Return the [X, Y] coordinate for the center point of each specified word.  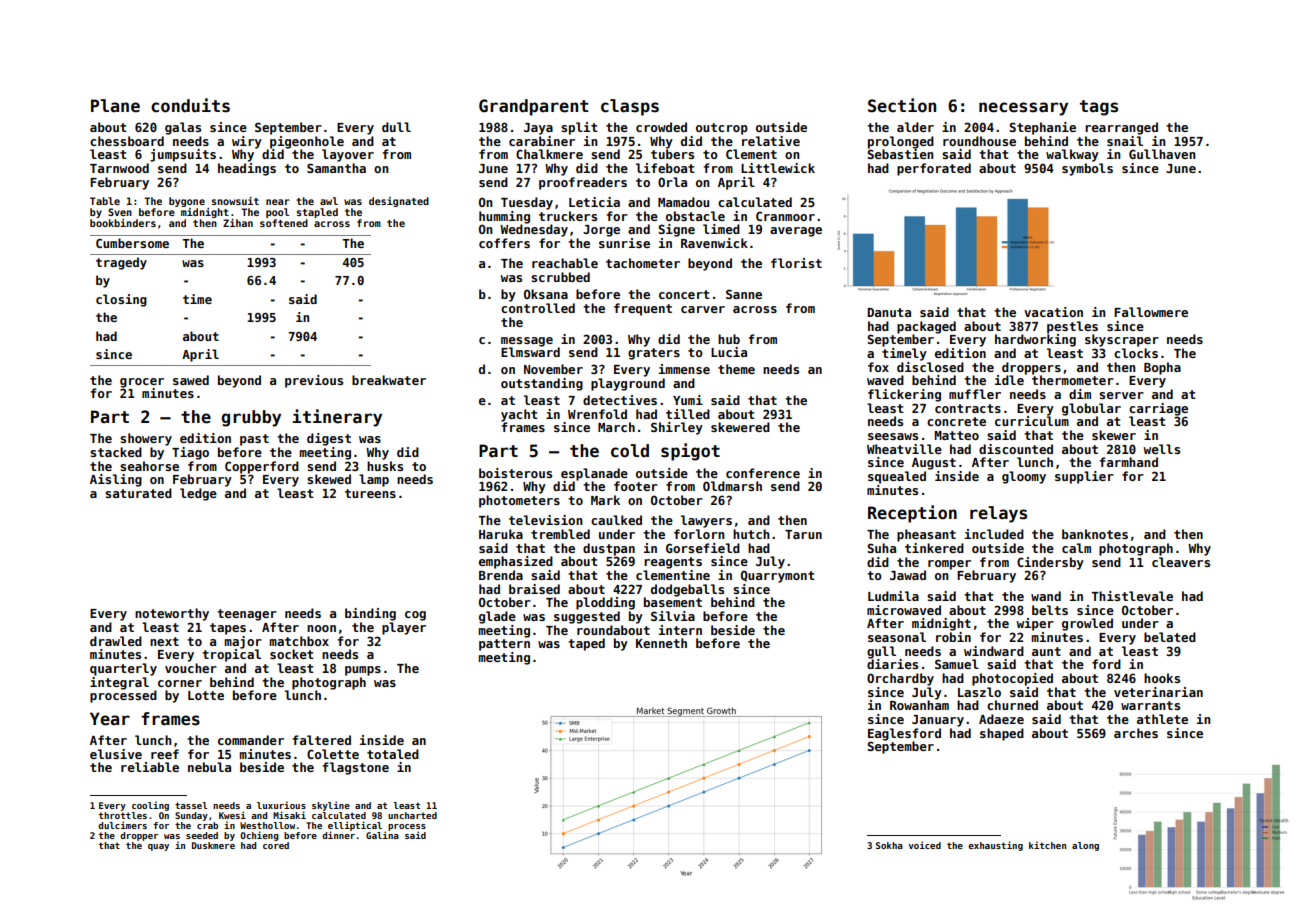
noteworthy [172, 614]
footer [636, 486]
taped [586, 644]
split [579, 128]
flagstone [355, 768]
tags [1099, 108]
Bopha [1162, 368]
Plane [115, 106]
